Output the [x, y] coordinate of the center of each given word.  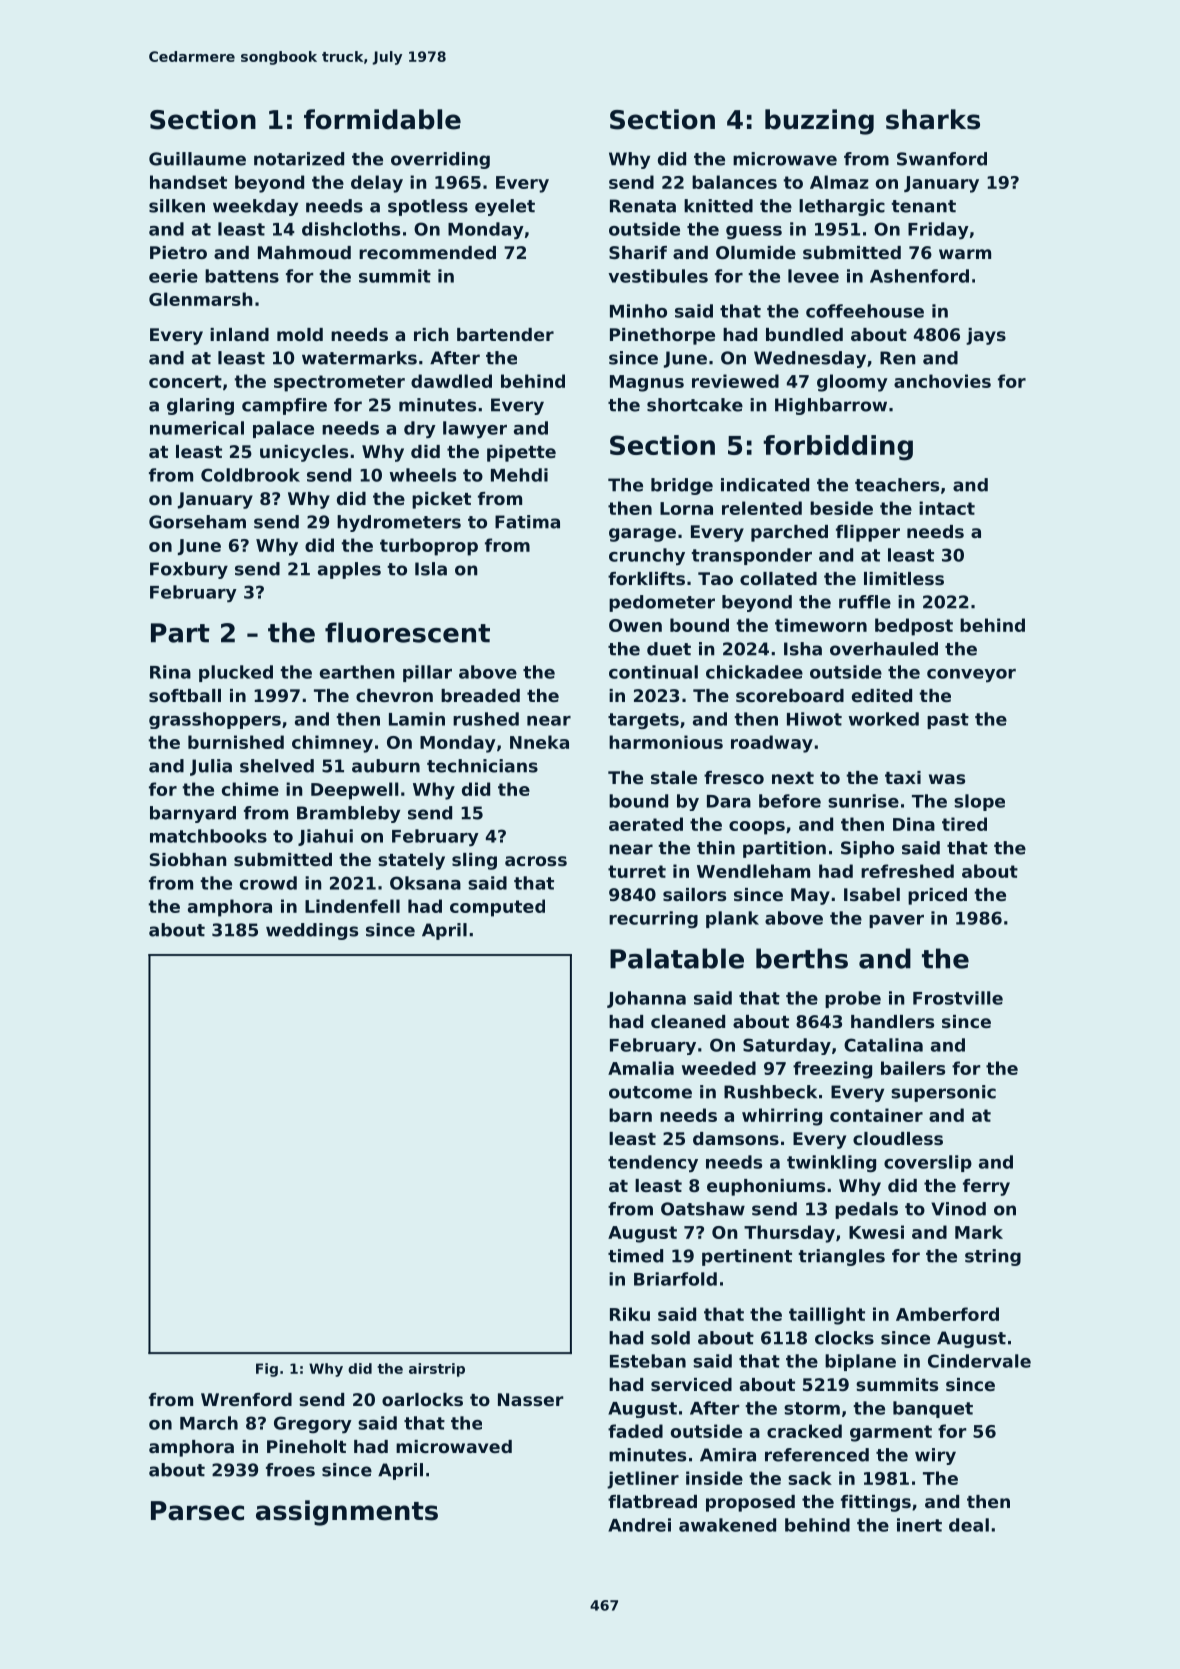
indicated [765, 485]
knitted [718, 206]
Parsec [197, 1511]
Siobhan [188, 859]
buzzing [819, 122]
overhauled [884, 649]
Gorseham [197, 522]
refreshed [907, 871]
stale [674, 777]
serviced [691, 1384]
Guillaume [197, 159]
